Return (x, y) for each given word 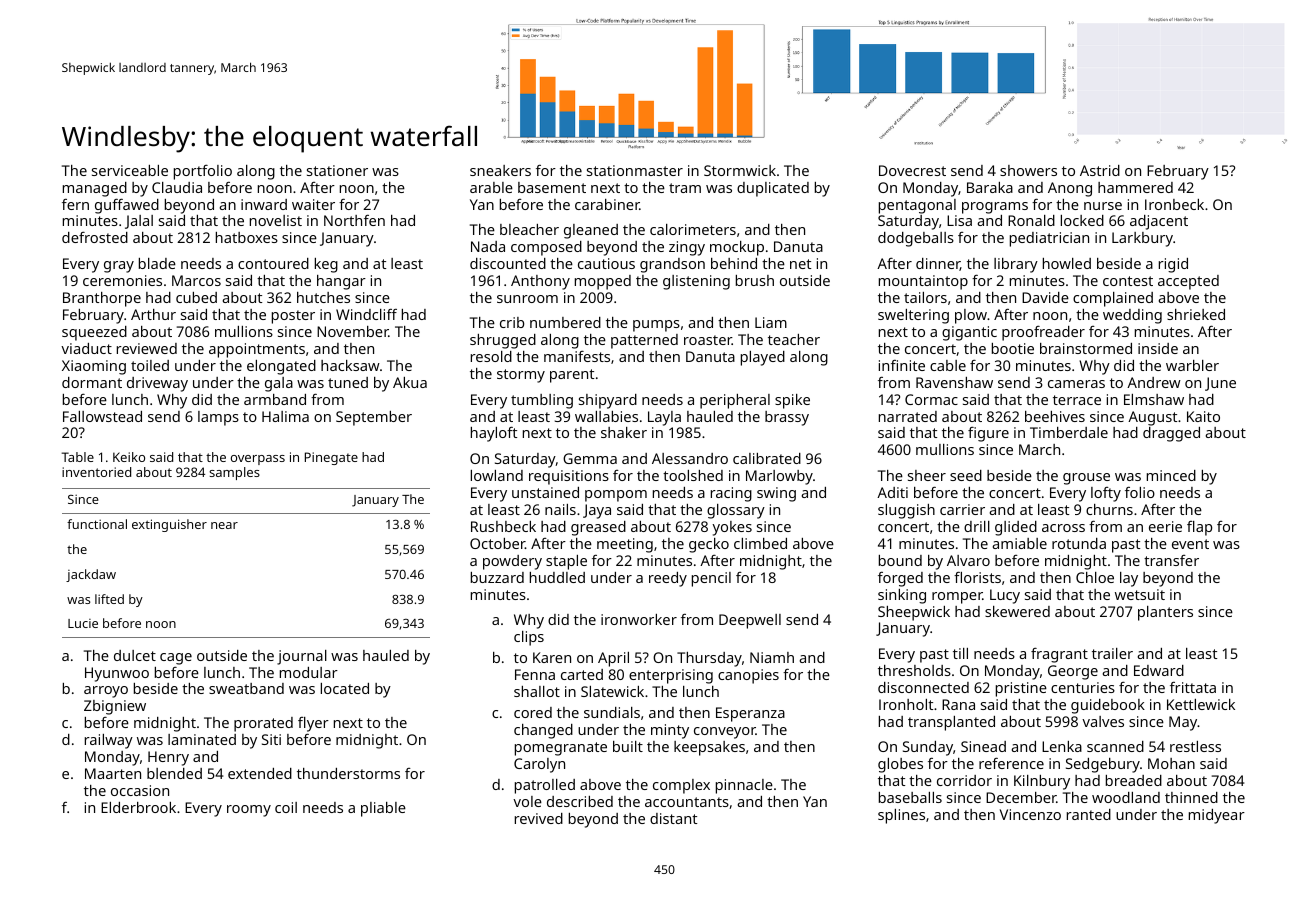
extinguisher (169, 525)
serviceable (130, 170)
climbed (760, 543)
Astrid (1100, 170)
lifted (109, 599)
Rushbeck (503, 526)
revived (539, 818)
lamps (218, 418)
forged (900, 579)
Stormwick (740, 170)
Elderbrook (138, 807)
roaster (708, 340)
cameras (1076, 384)
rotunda (1079, 543)
